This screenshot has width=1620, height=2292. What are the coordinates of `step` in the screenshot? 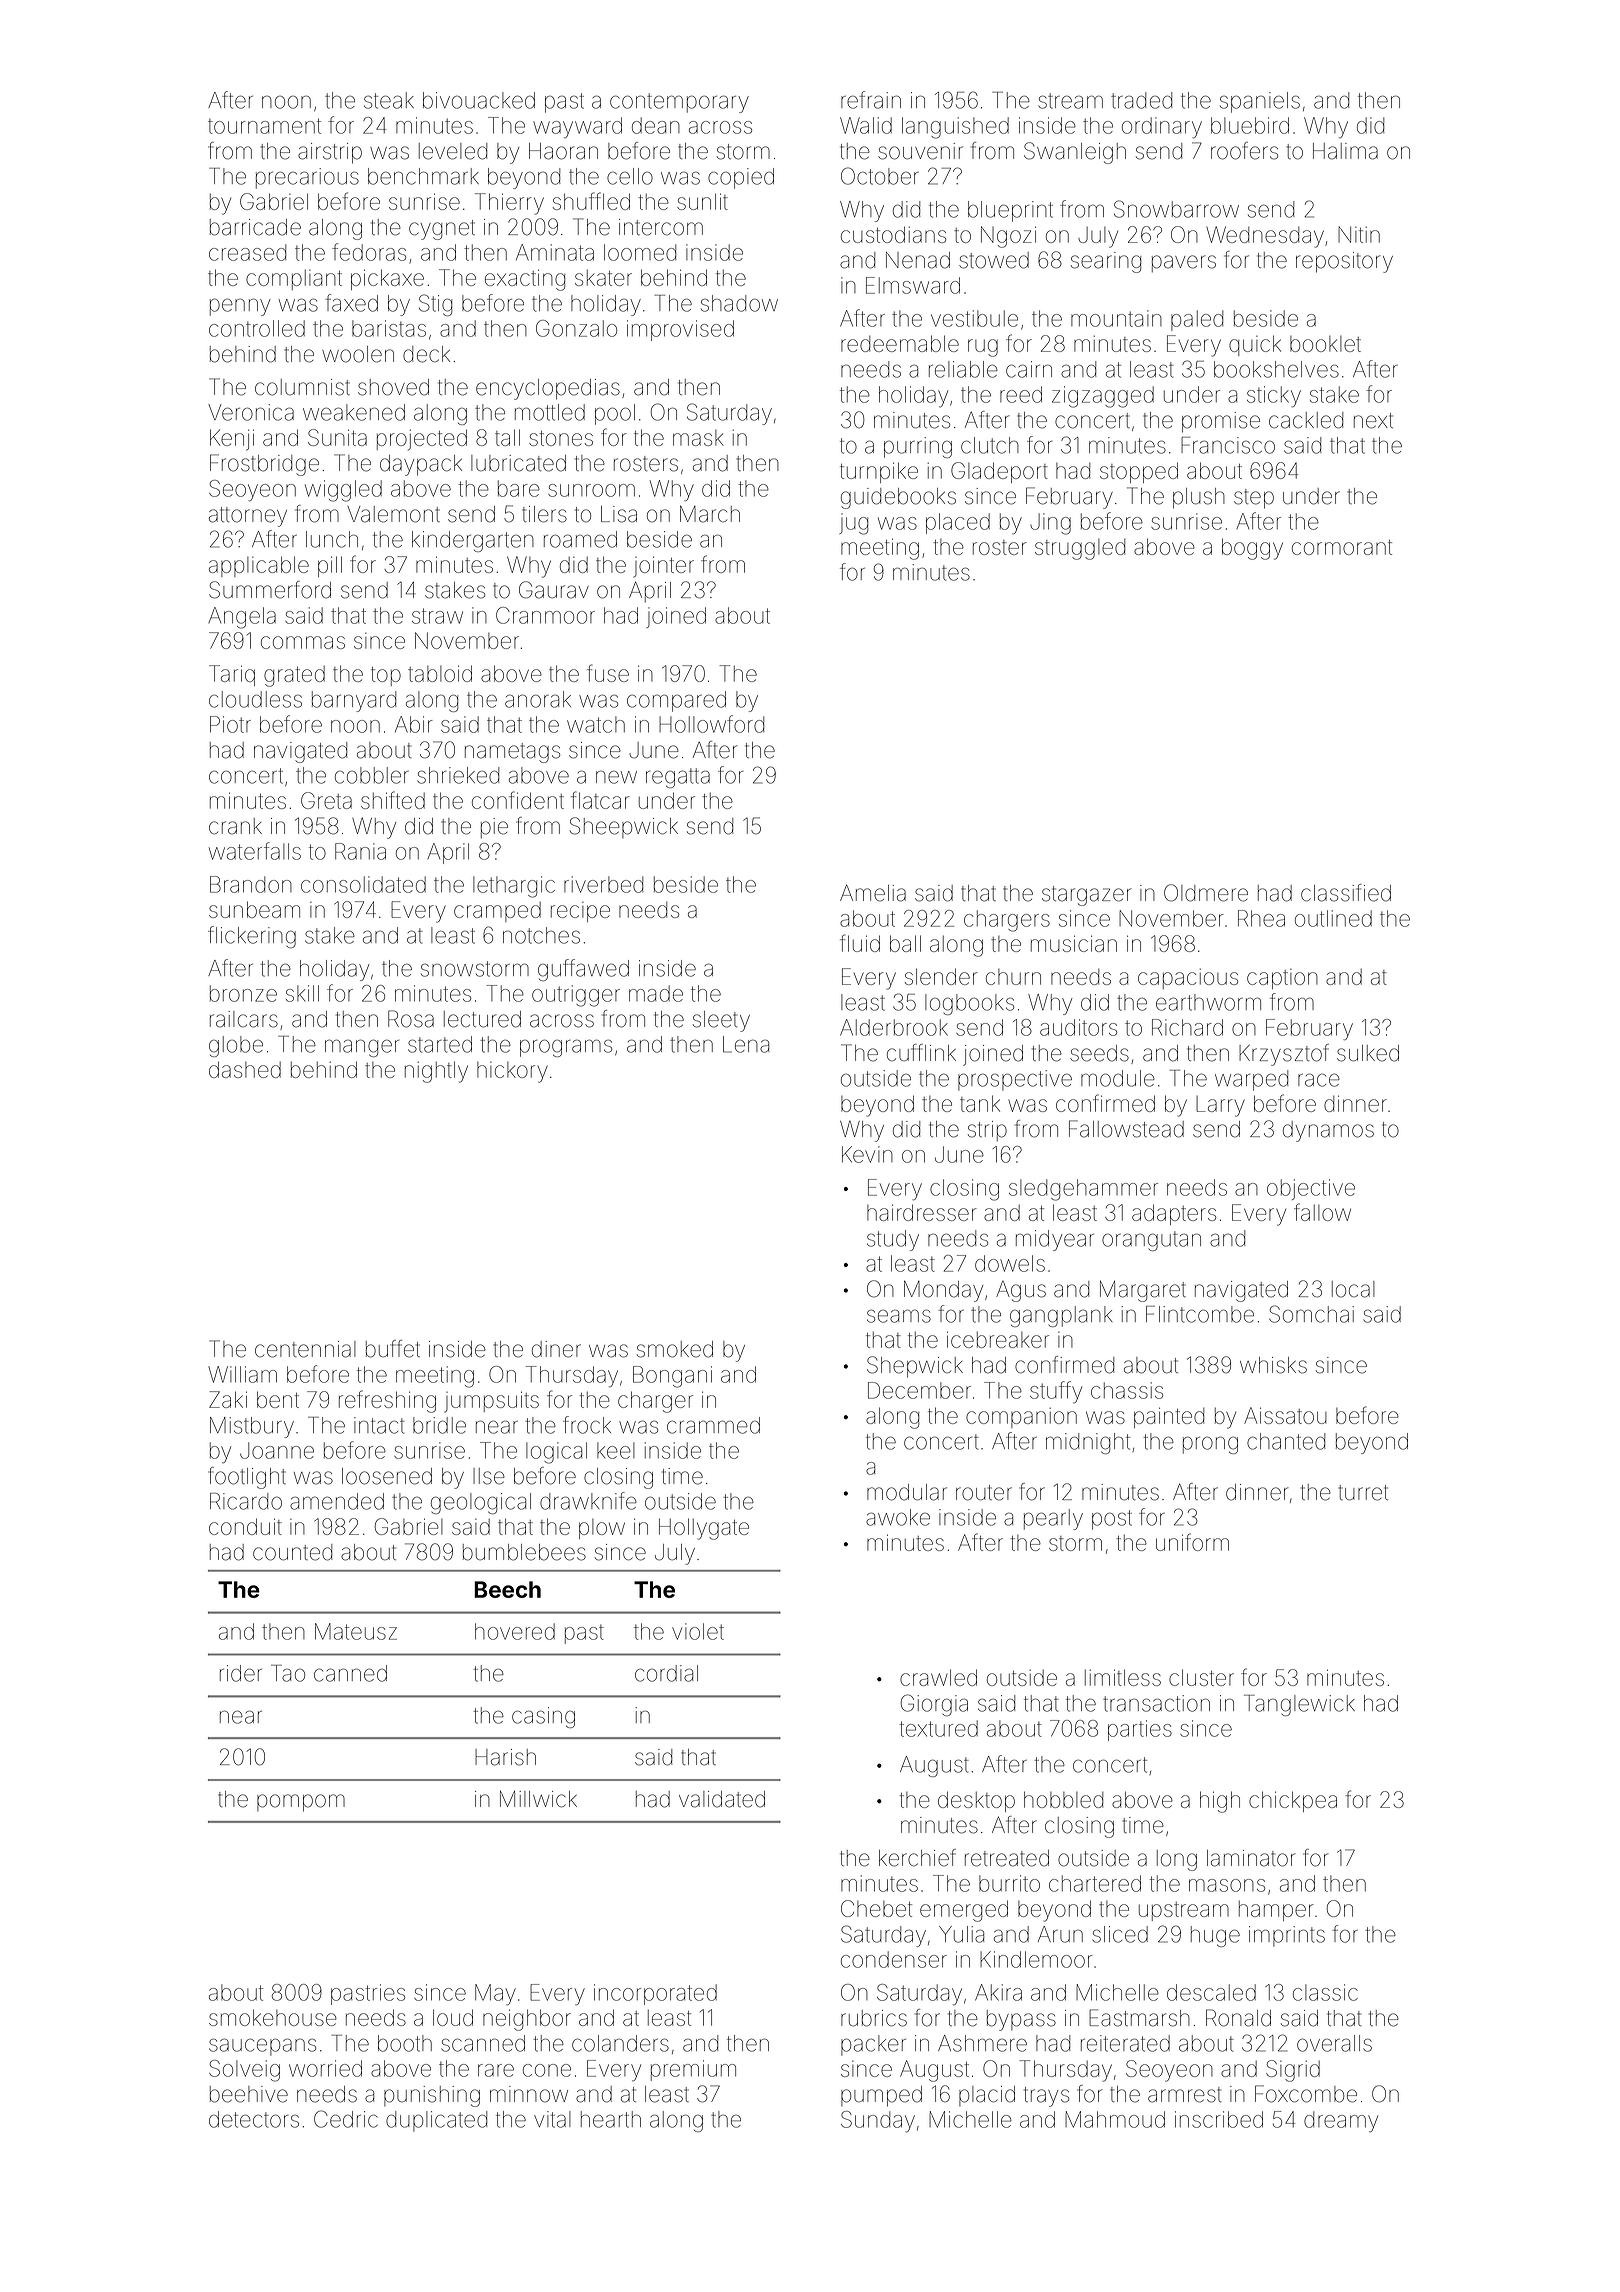 It's located at (1254, 499).
